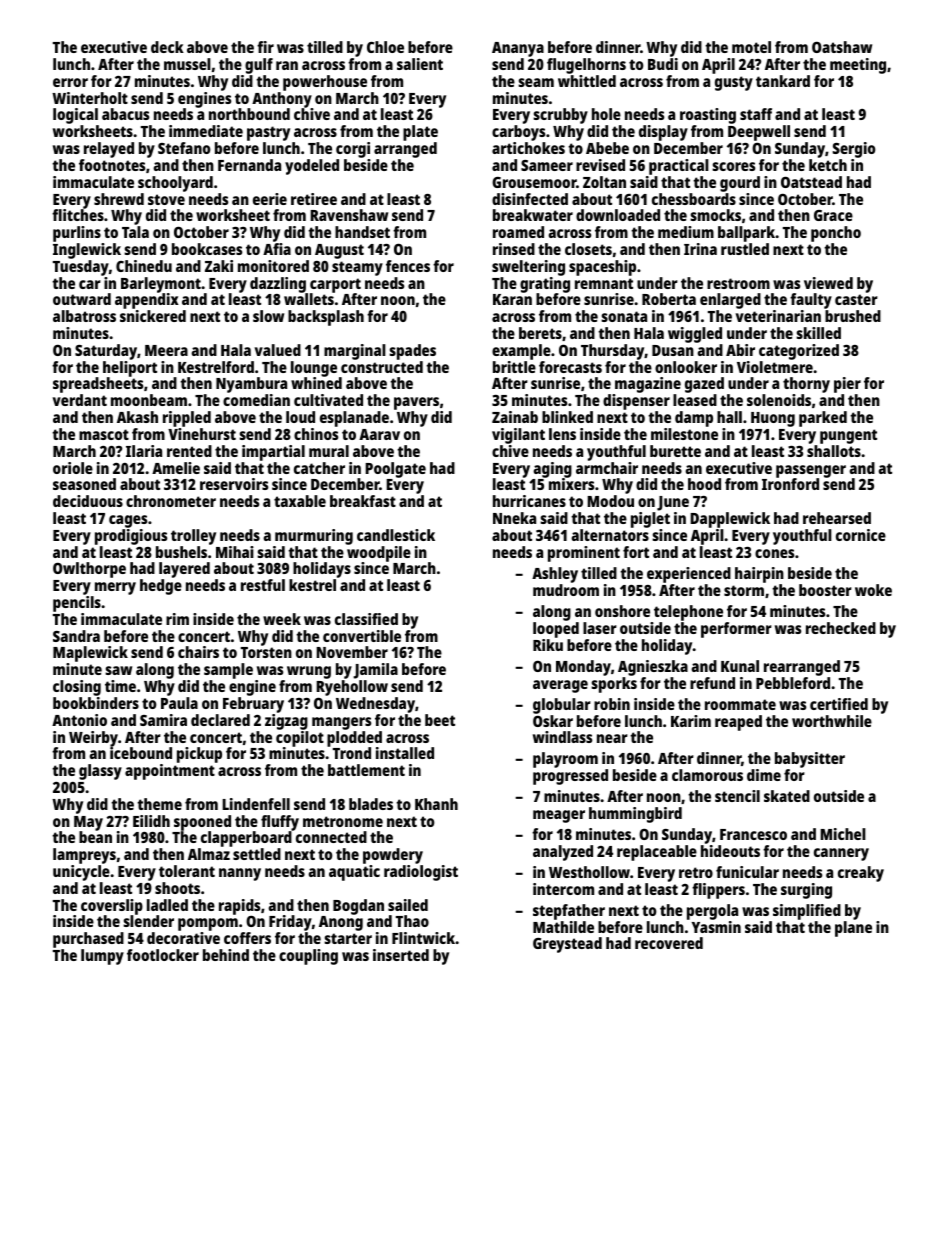 This document has height=1233, width=952. What do you see at coordinates (141, 753) in the document?
I see `icebound` at bounding box center [141, 753].
